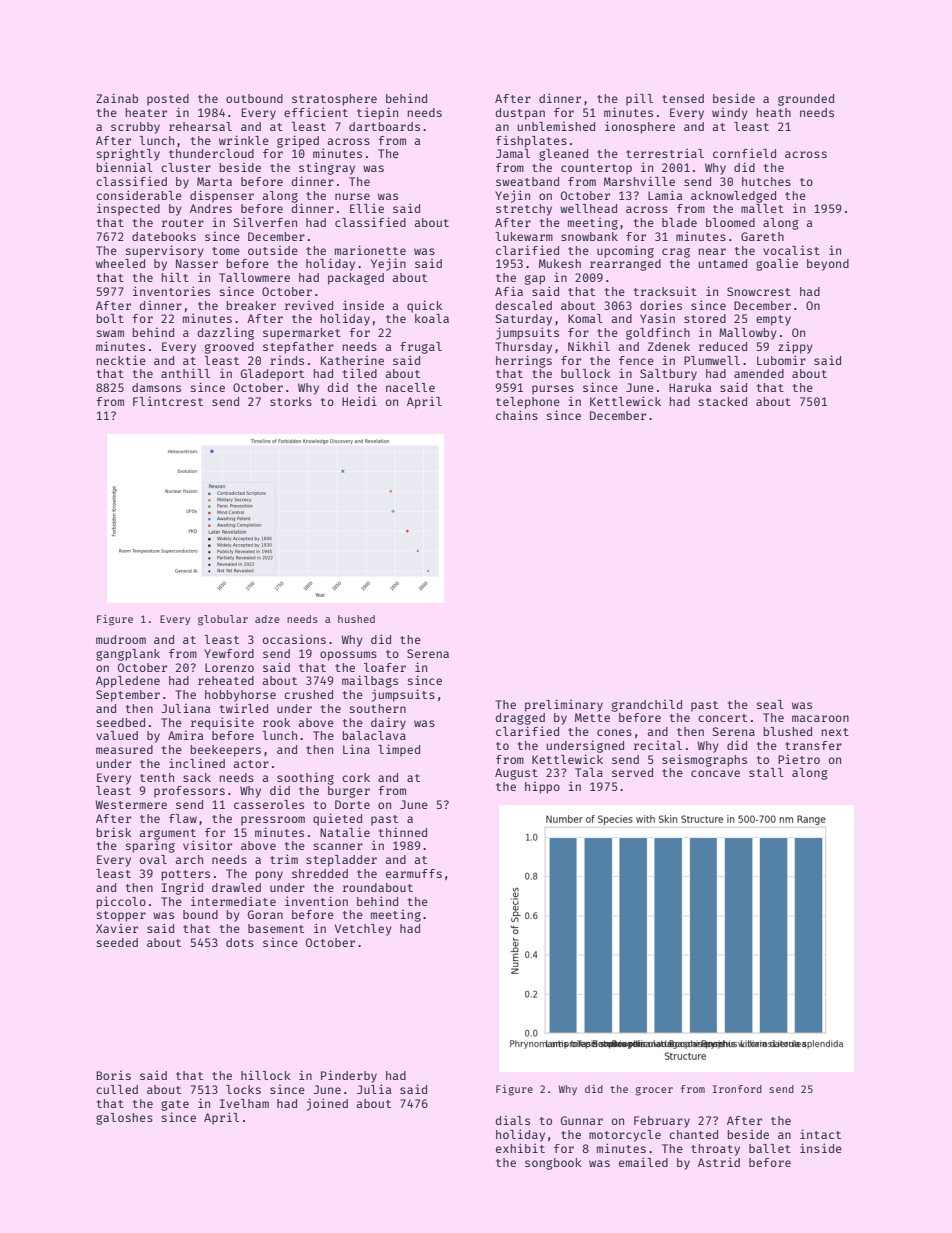  I want to click on storks, so click(291, 401).
